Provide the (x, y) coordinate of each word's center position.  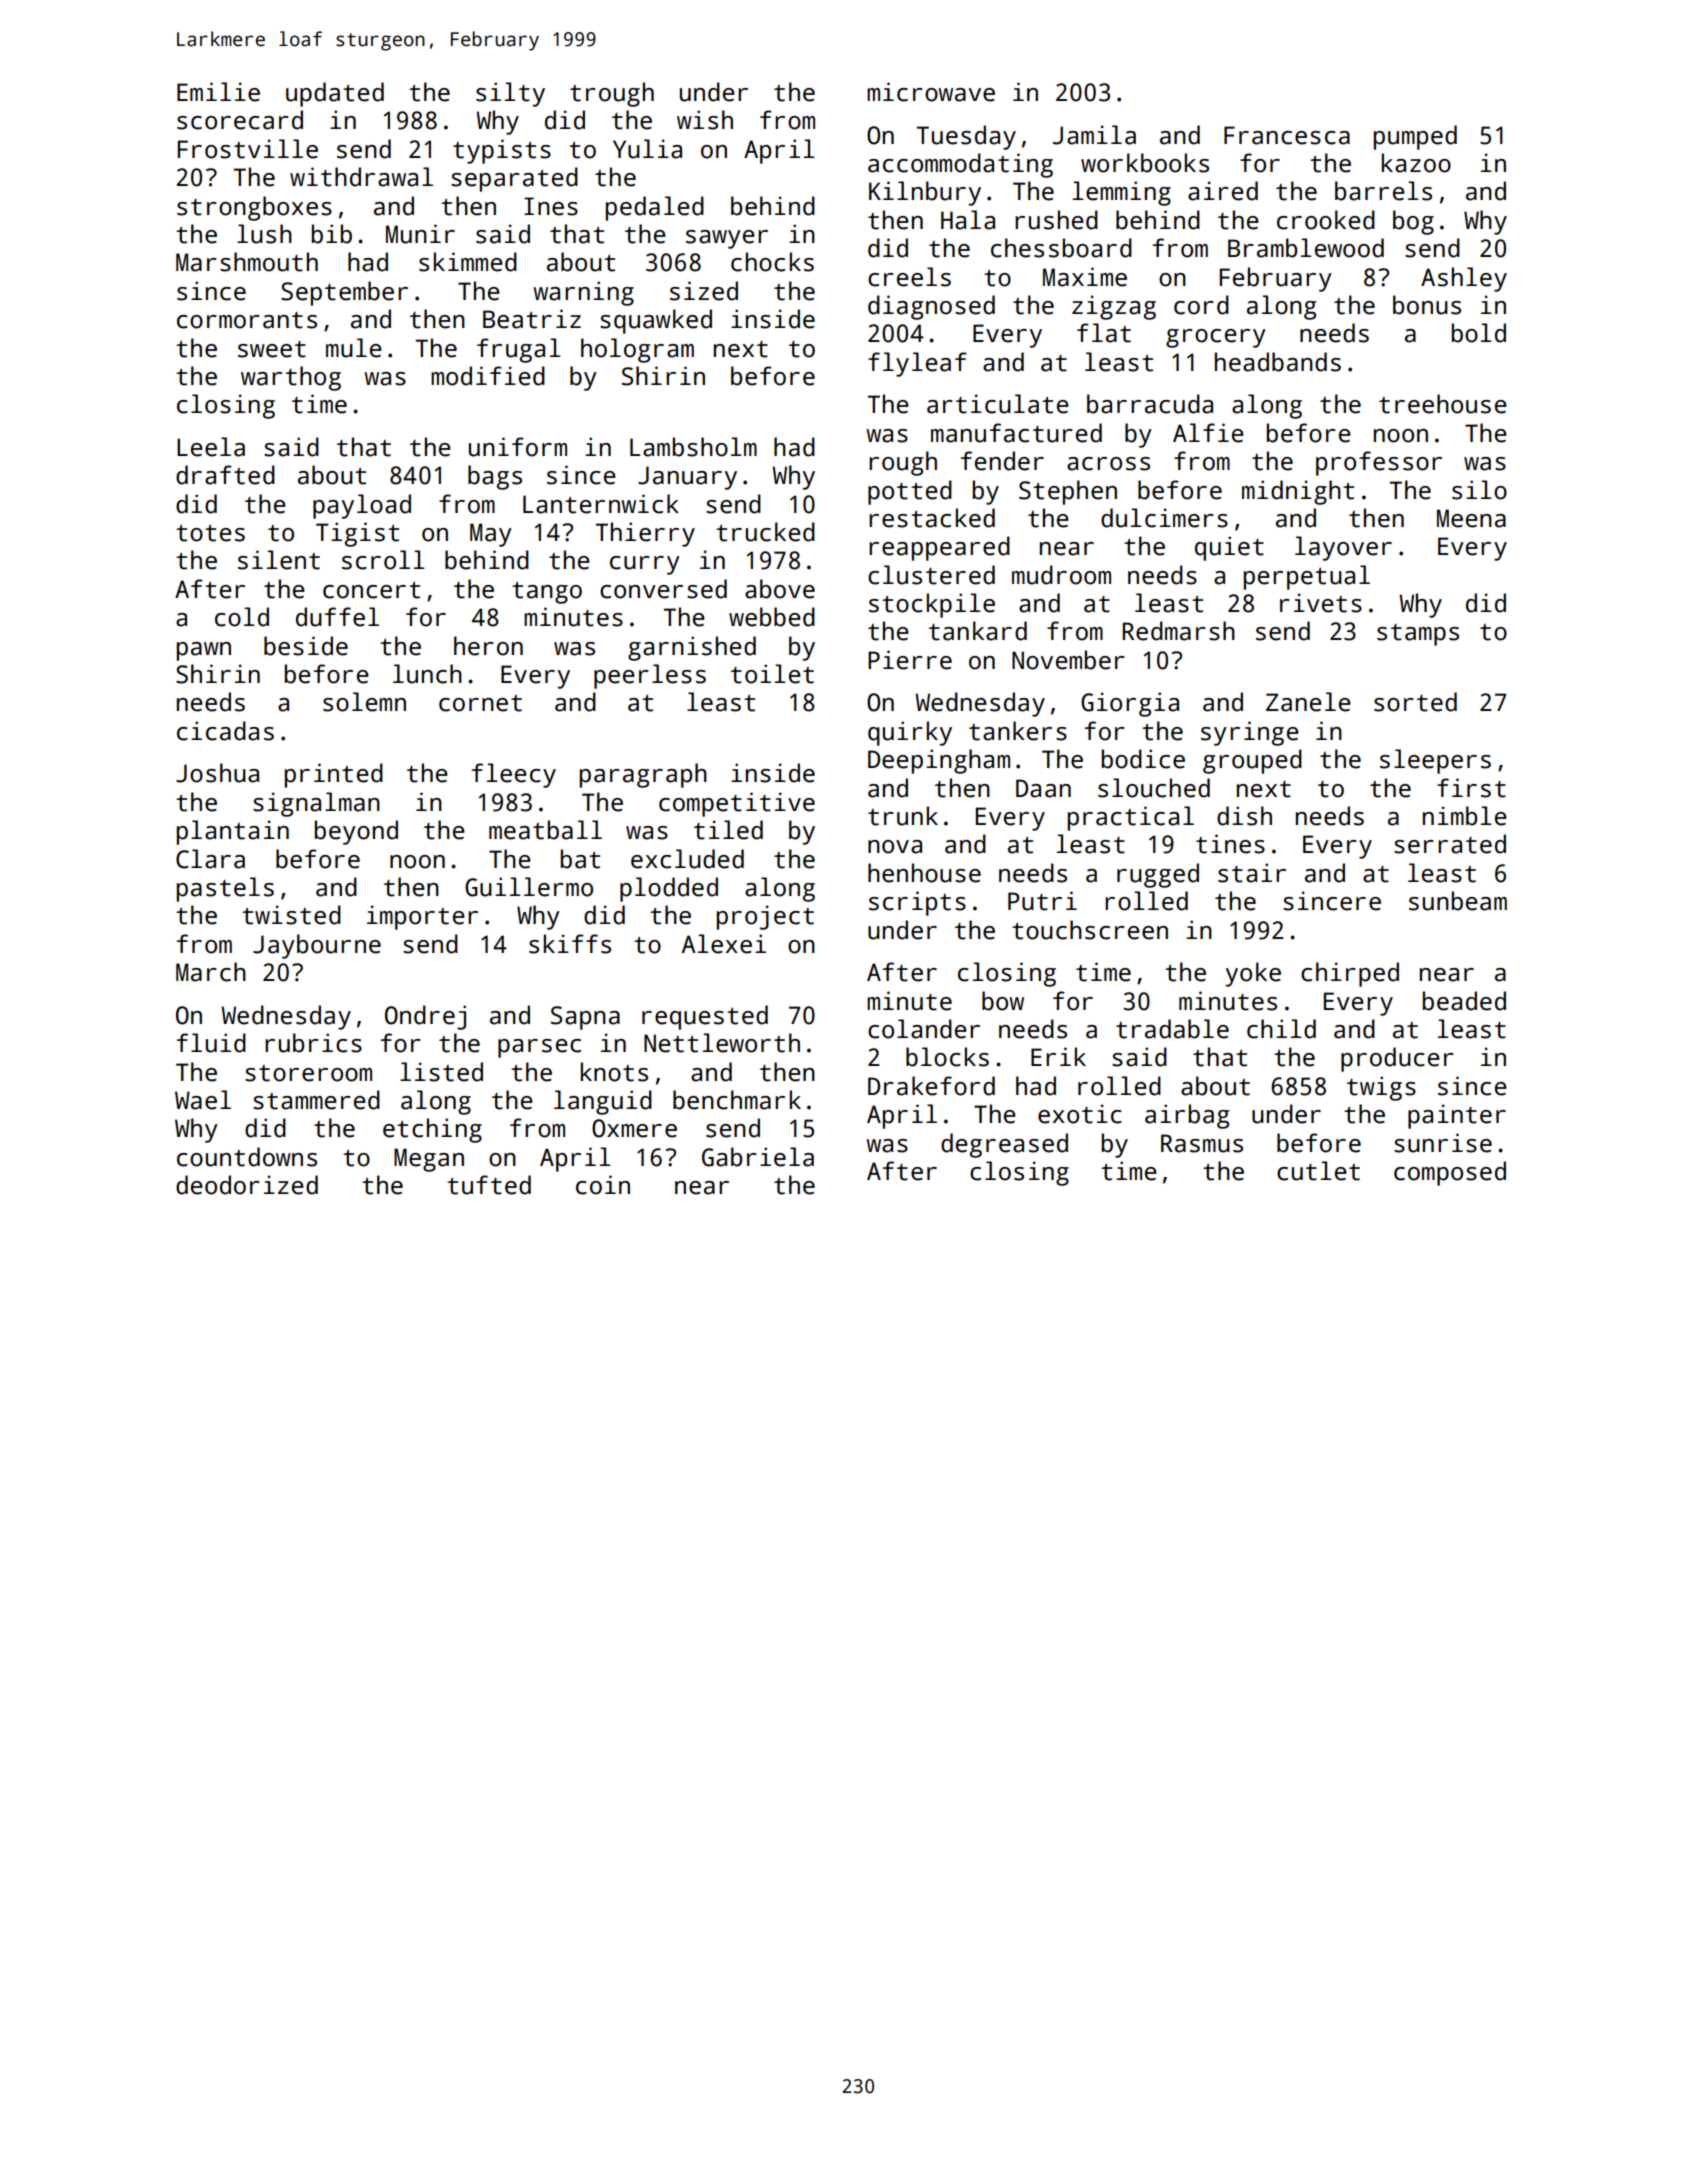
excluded (687, 859)
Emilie (218, 92)
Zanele (1308, 702)
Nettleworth (722, 1043)
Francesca (1287, 135)
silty (510, 94)
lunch (427, 674)
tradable (1172, 1029)
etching (432, 1130)
